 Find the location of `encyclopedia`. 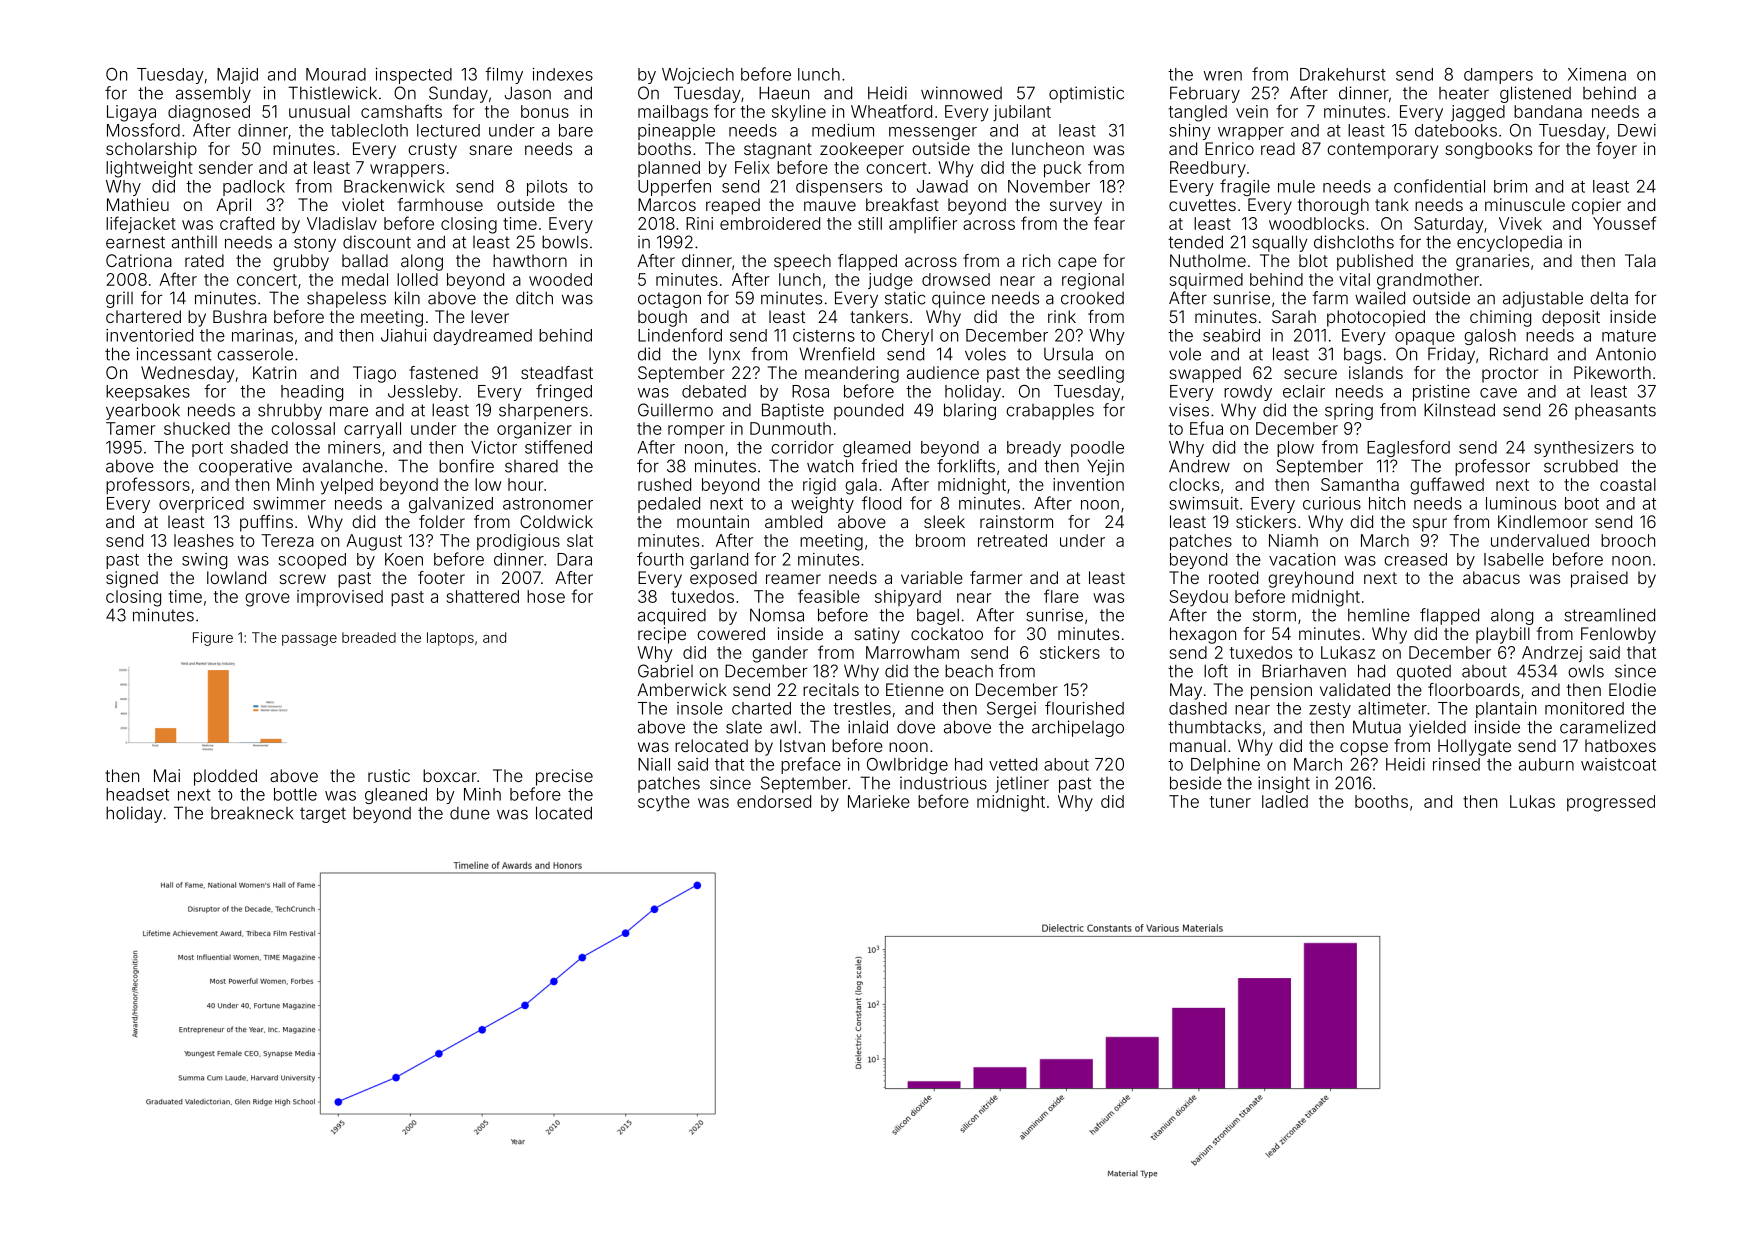

encyclopedia is located at coordinates (1509, 243).
